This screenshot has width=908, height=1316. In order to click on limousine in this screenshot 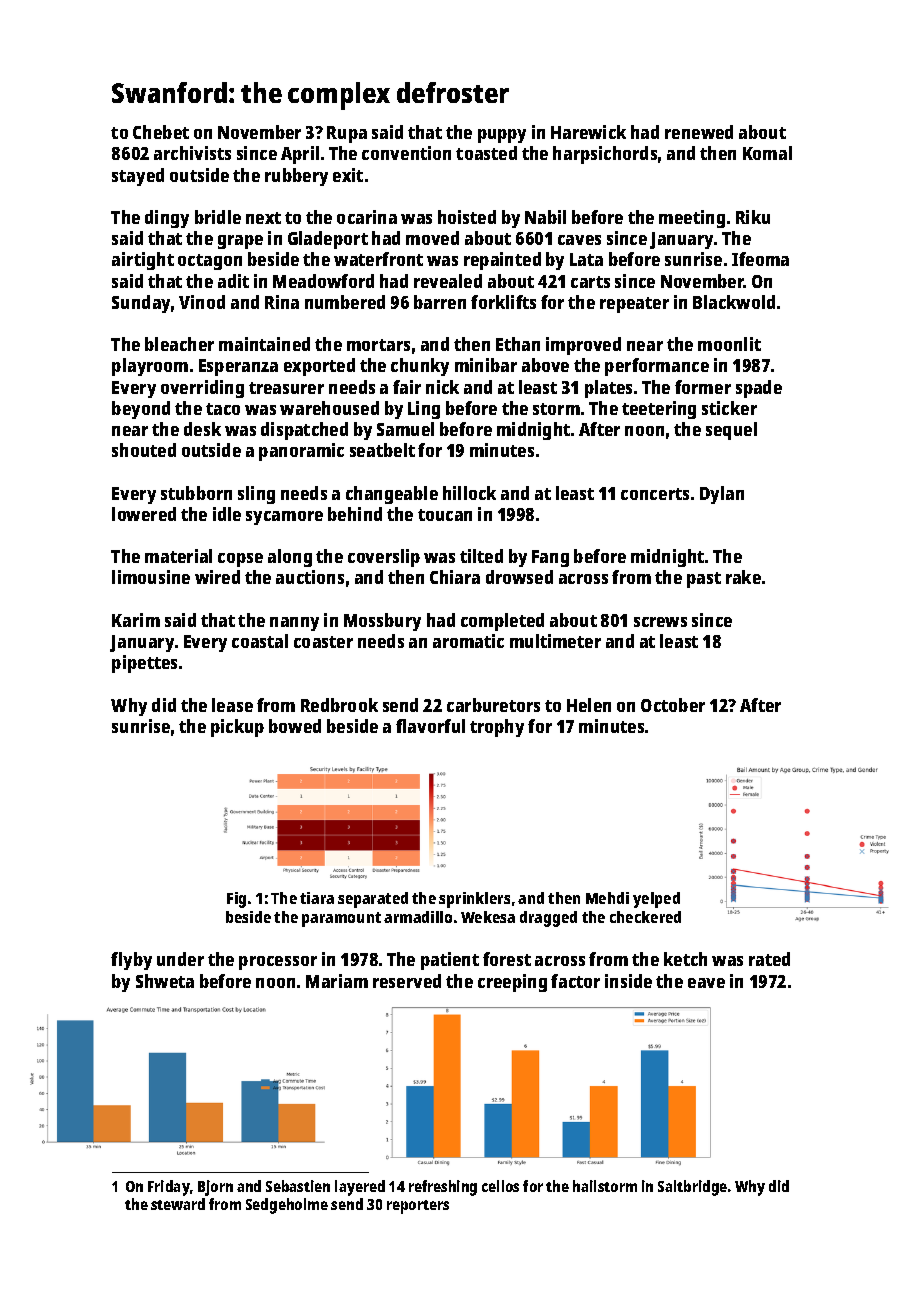, I will do `click(151, 577)`.
